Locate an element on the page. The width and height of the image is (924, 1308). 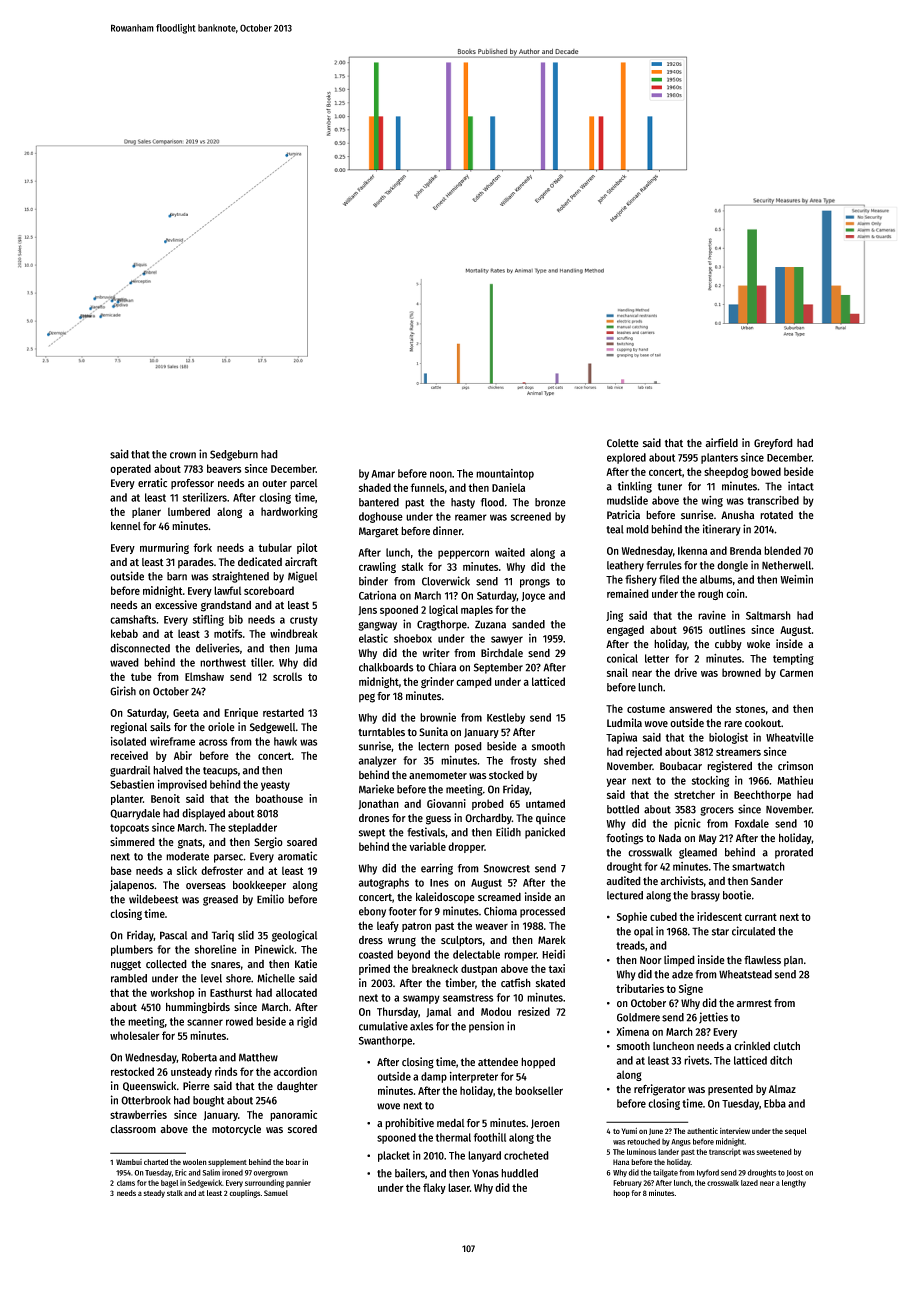
airfield is located at coordinates (721, 443).
